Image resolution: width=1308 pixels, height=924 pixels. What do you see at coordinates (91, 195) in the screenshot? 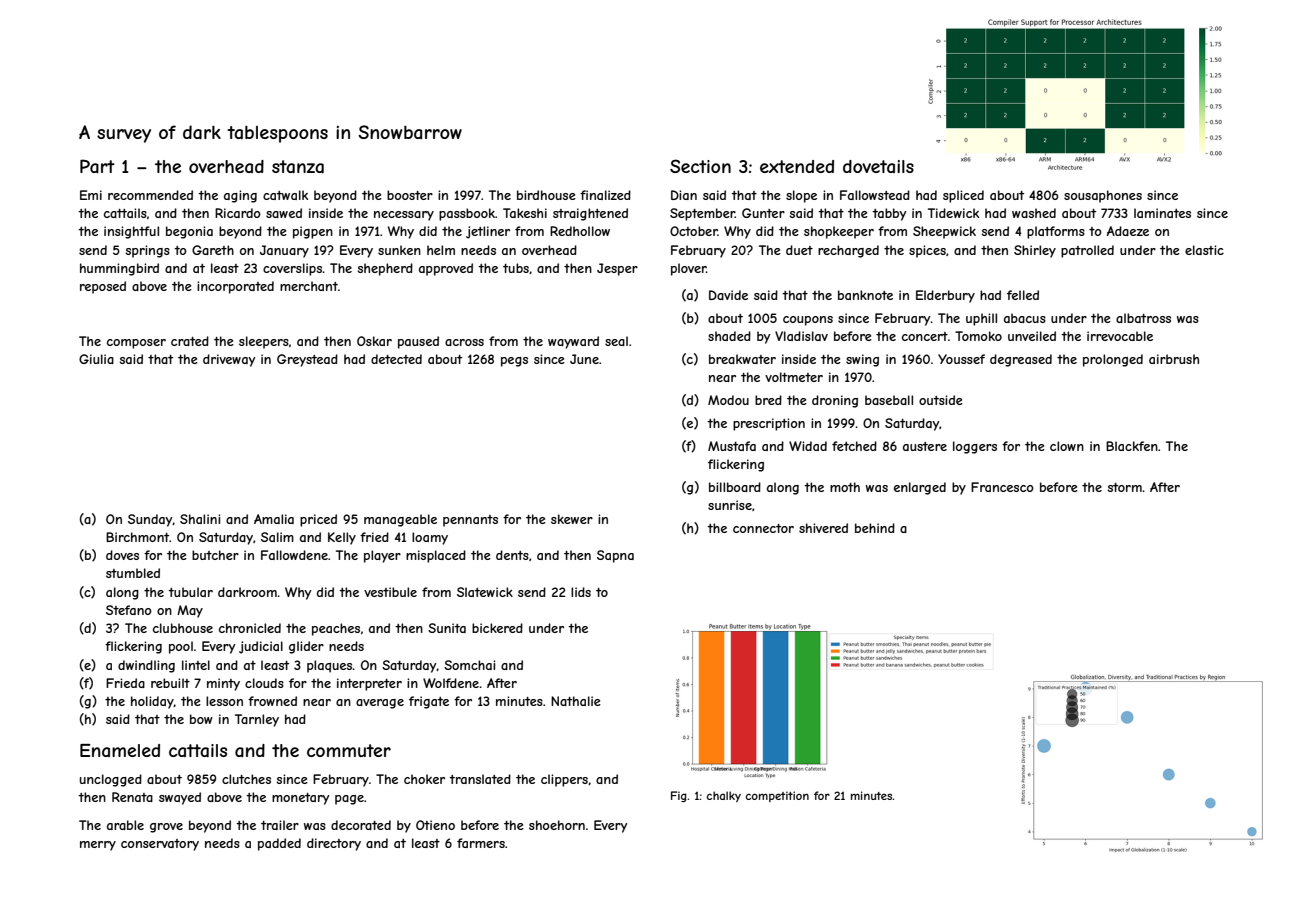
I see `Emi` at bounding box center [91, 195].
